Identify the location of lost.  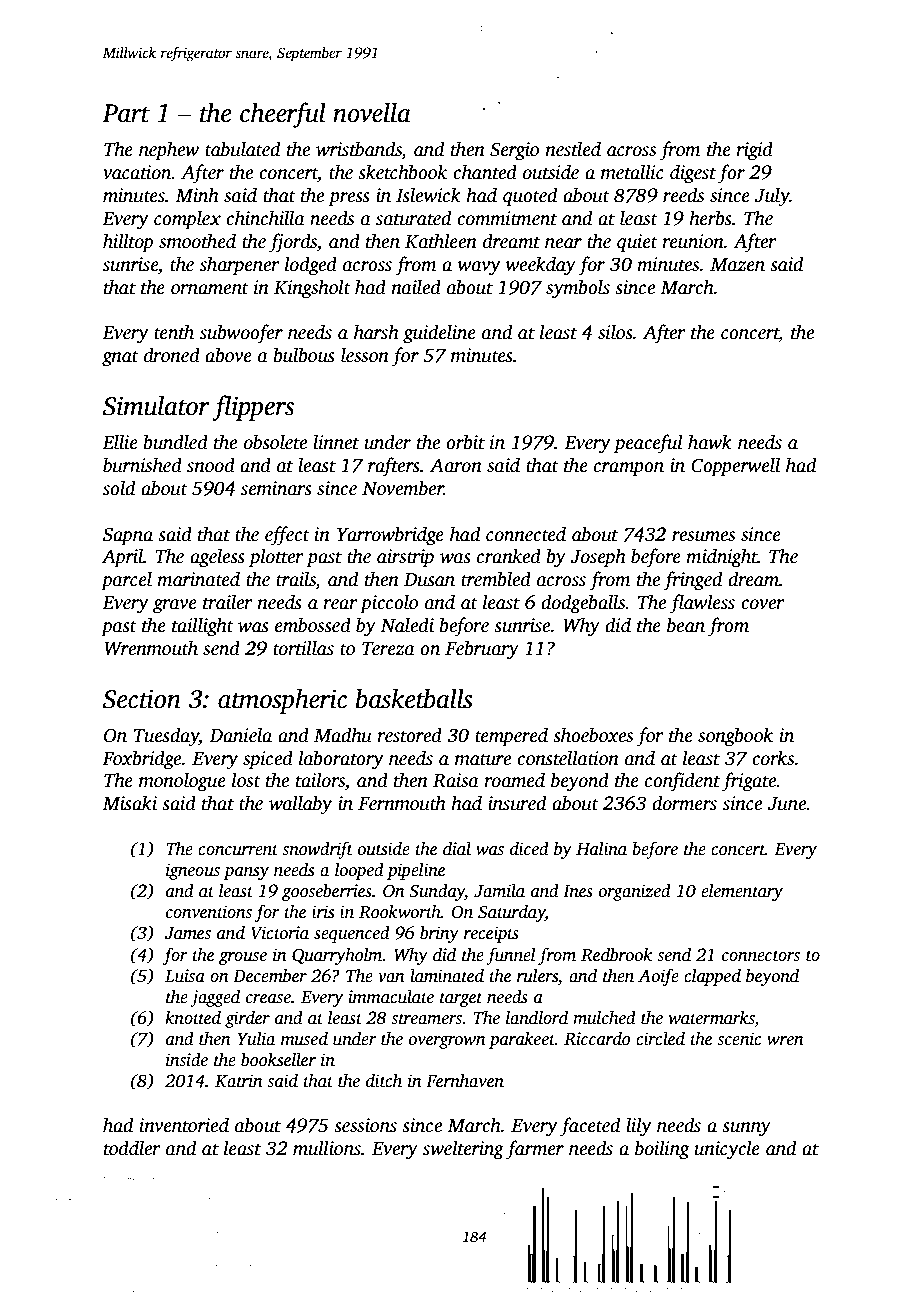
(246, 780).
